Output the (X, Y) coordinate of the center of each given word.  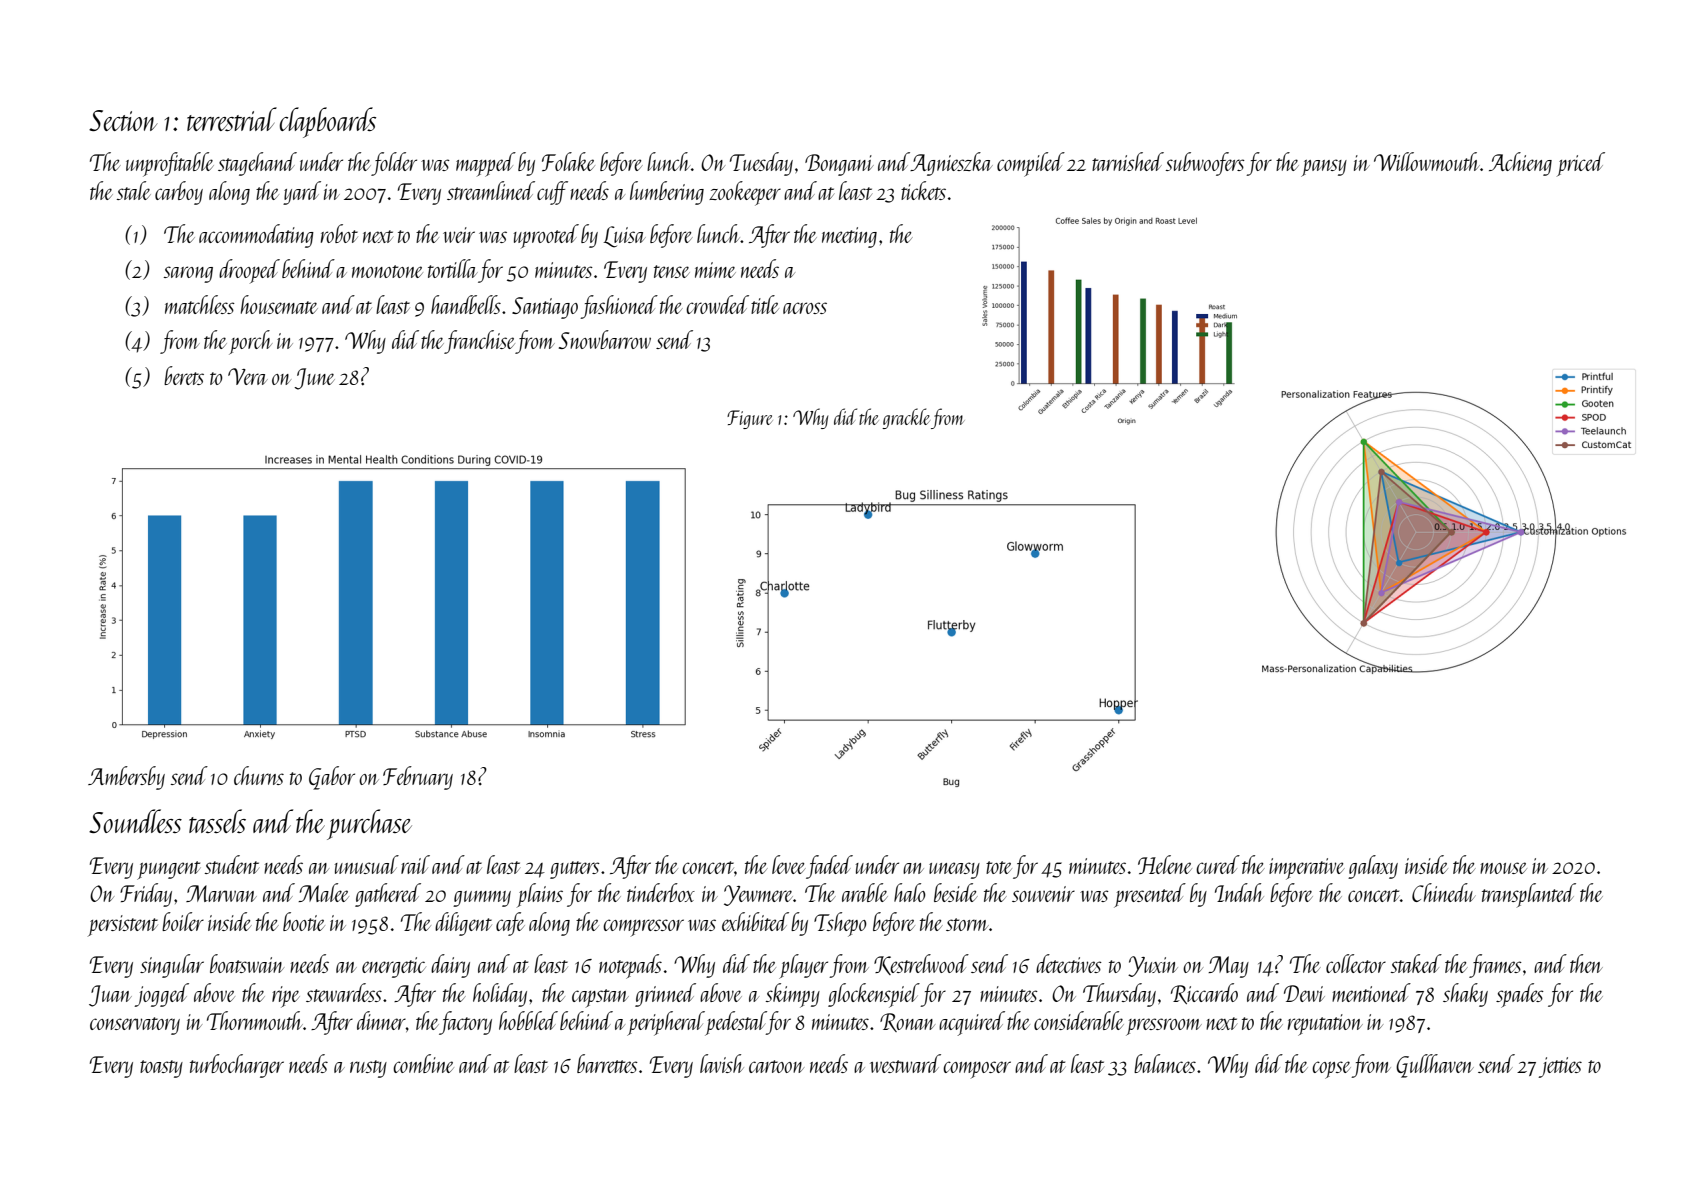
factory (465, 1023)
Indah (1239, 892)
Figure (750, 419)
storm (967, 924)
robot (339, 233)
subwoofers (1205, 164)
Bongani (839, 165)
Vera (248, 376)
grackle (906, 418)
